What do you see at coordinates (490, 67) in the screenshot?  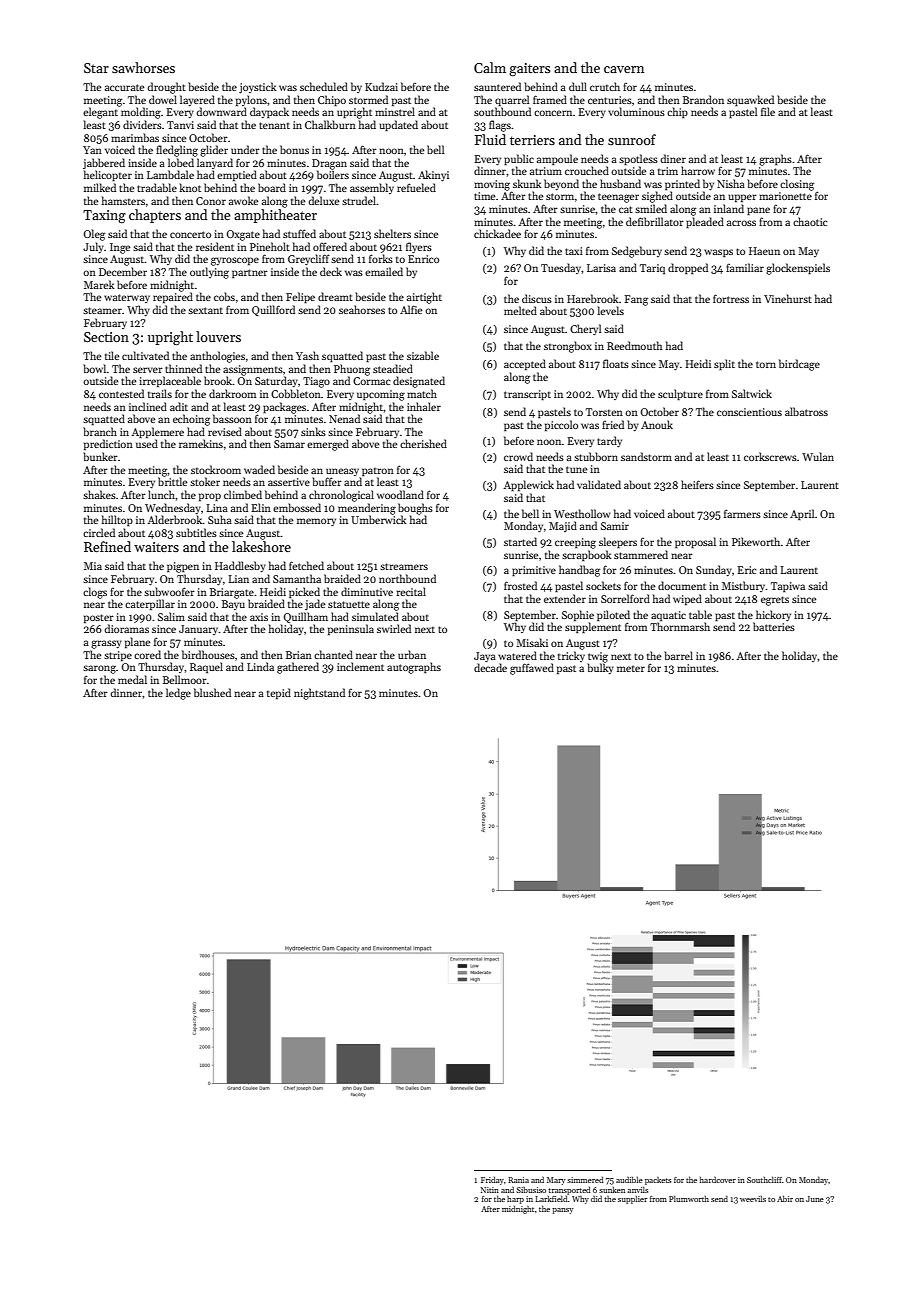 I see `Calm` at bounding box center [490, 67].
